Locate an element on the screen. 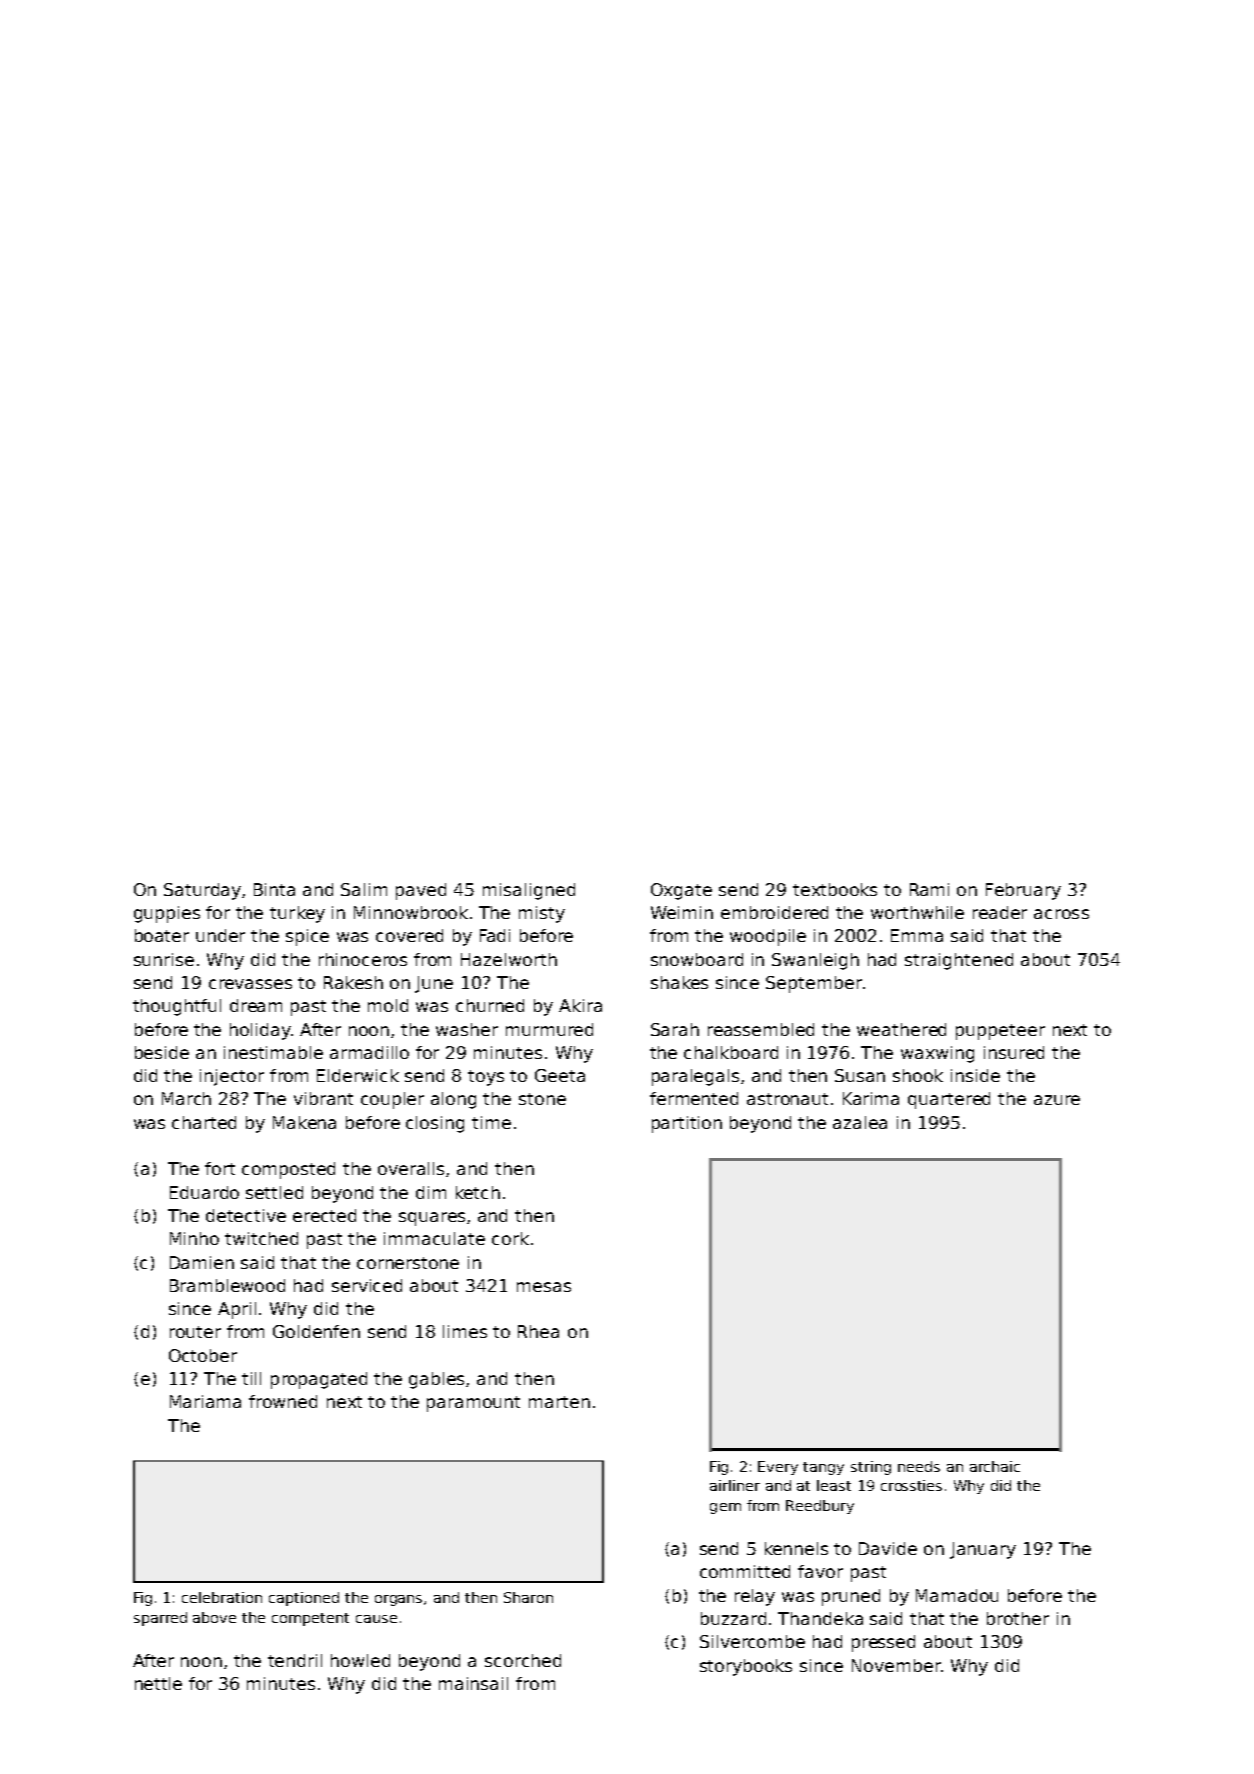  needs is located at coordinates (919, 1466).
